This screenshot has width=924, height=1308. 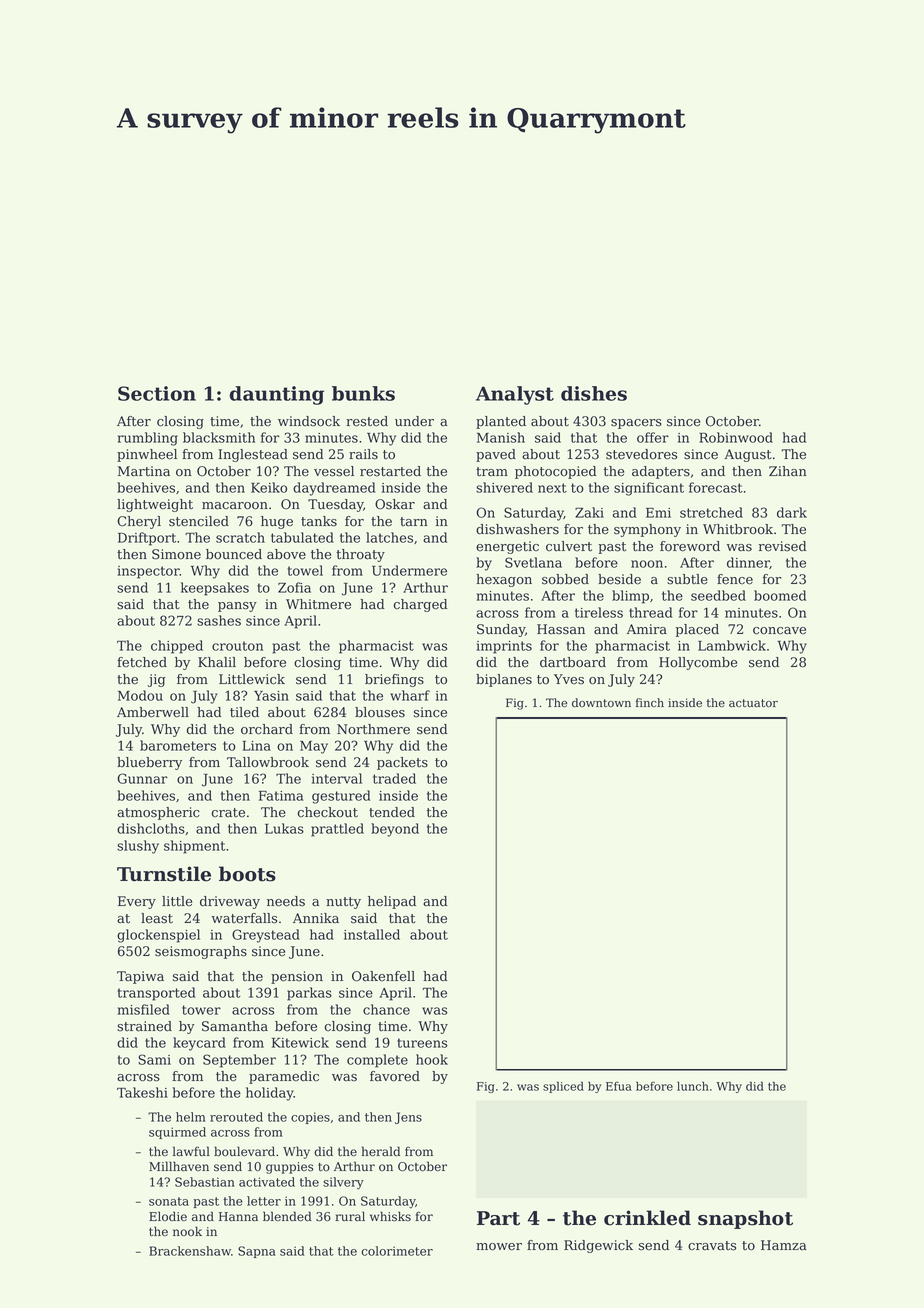 What do you see at coordinates (257, 1252) in the screenshot?
I see `Sapna` at bounding box center [257, 1252].
